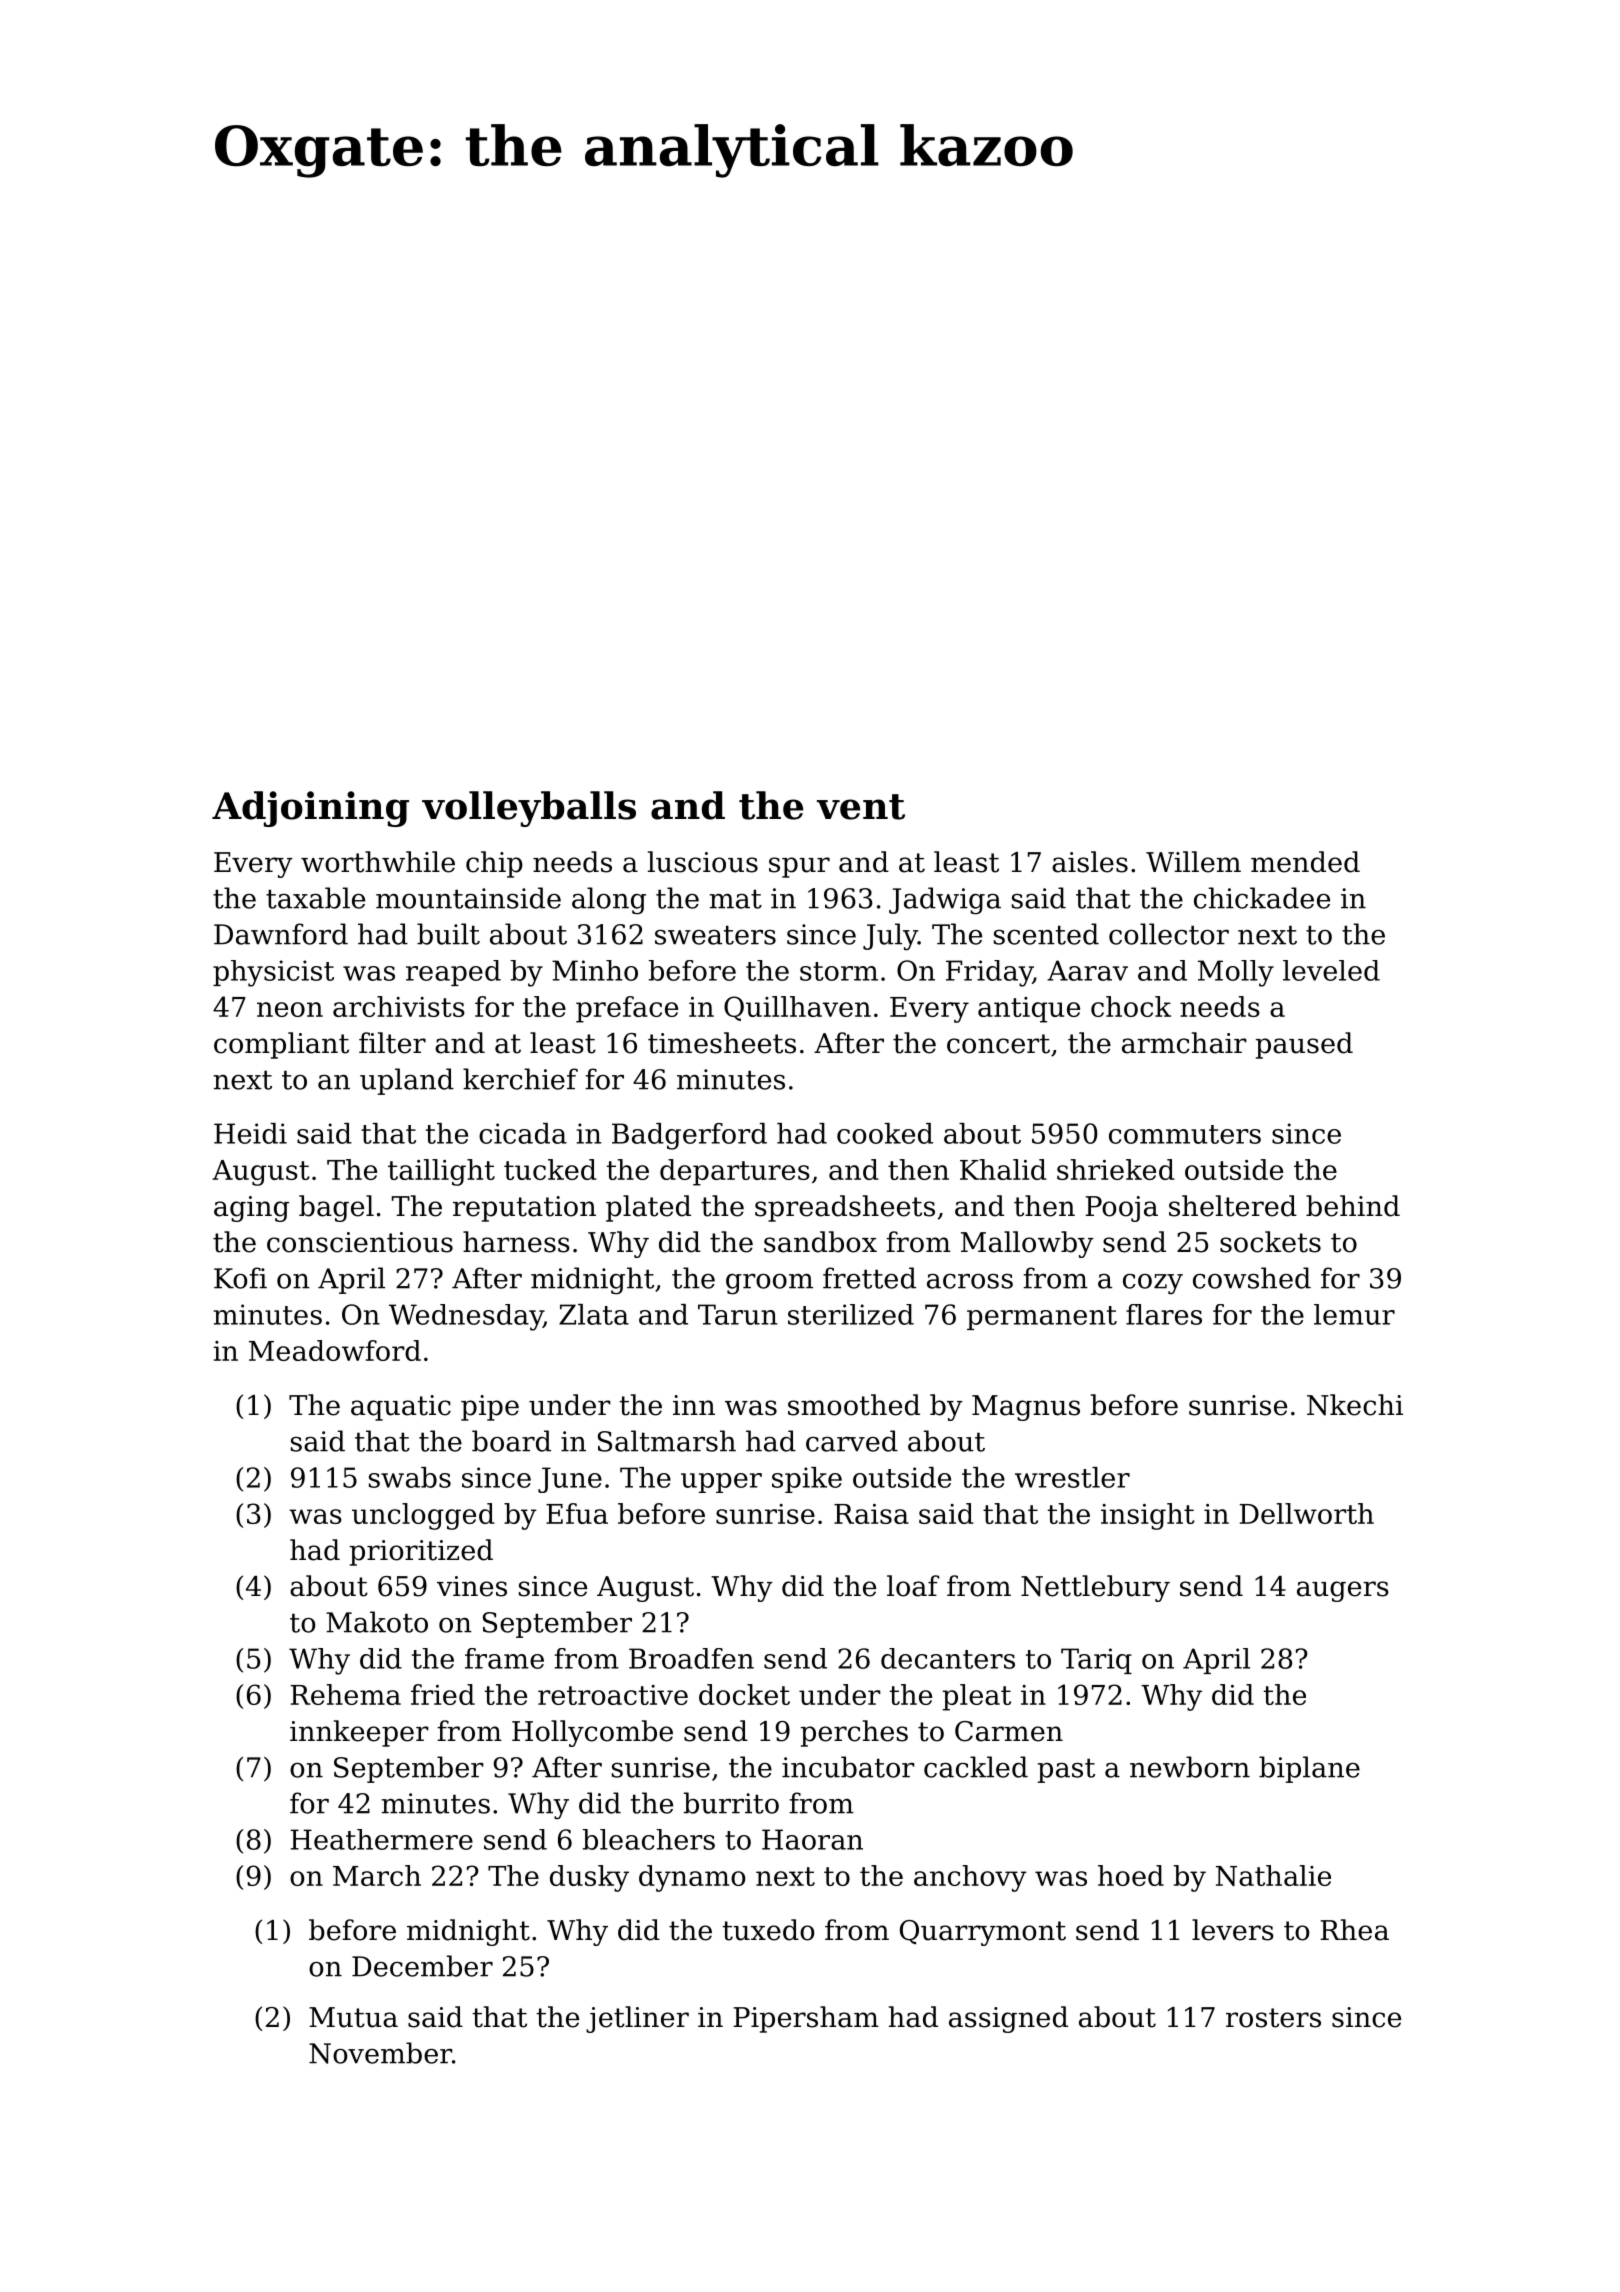  Describe the element at coordinates (380, 2053) in the screenshot. I see `November` at that location.
